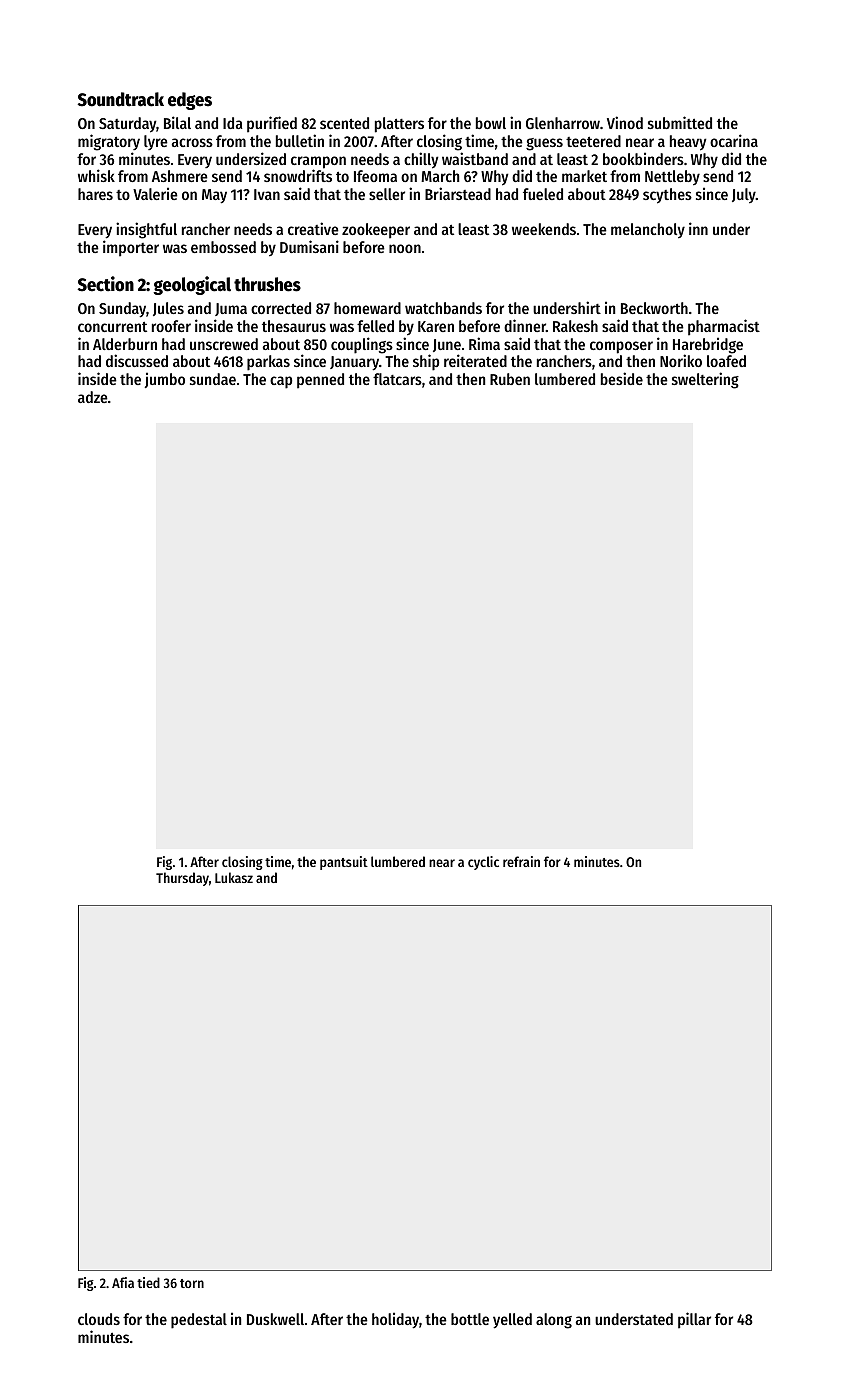  What do you see at coordinates (694, 1320) in the screenshot?
I see `pillar` at bounding box center [694, 1320].
